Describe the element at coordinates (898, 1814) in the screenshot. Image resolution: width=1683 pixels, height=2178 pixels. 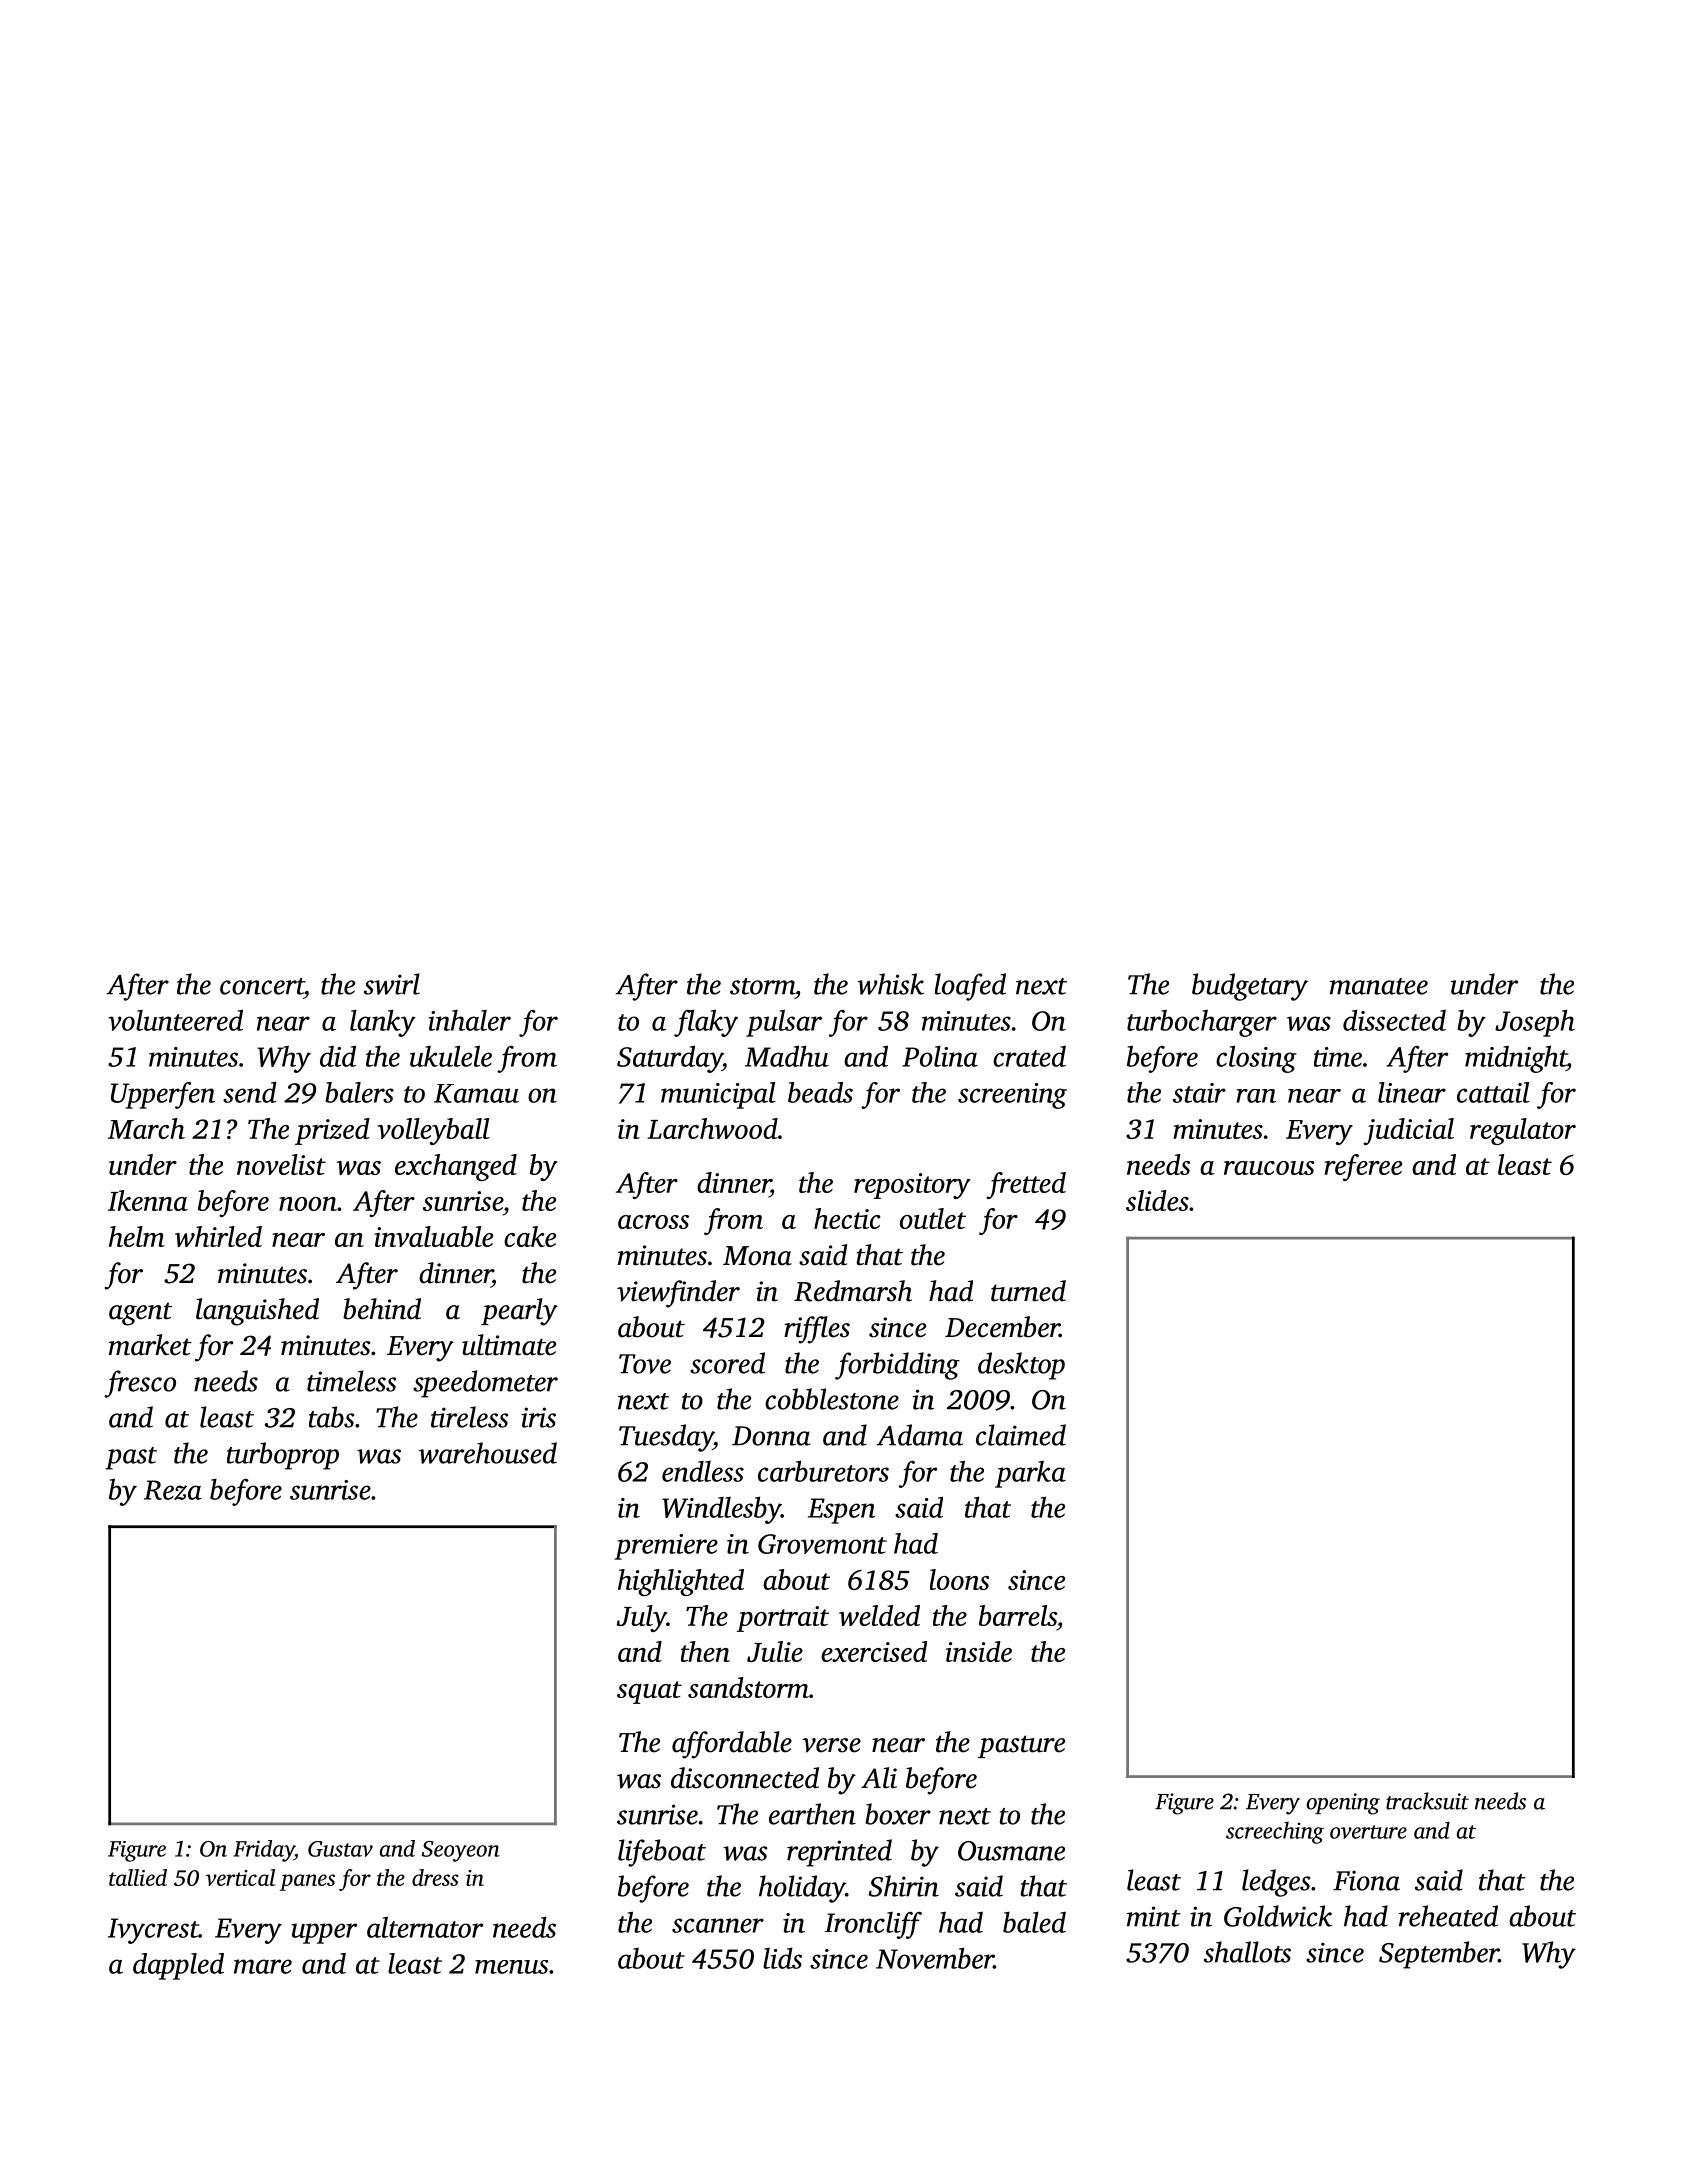
I see `boxer` at that location.
